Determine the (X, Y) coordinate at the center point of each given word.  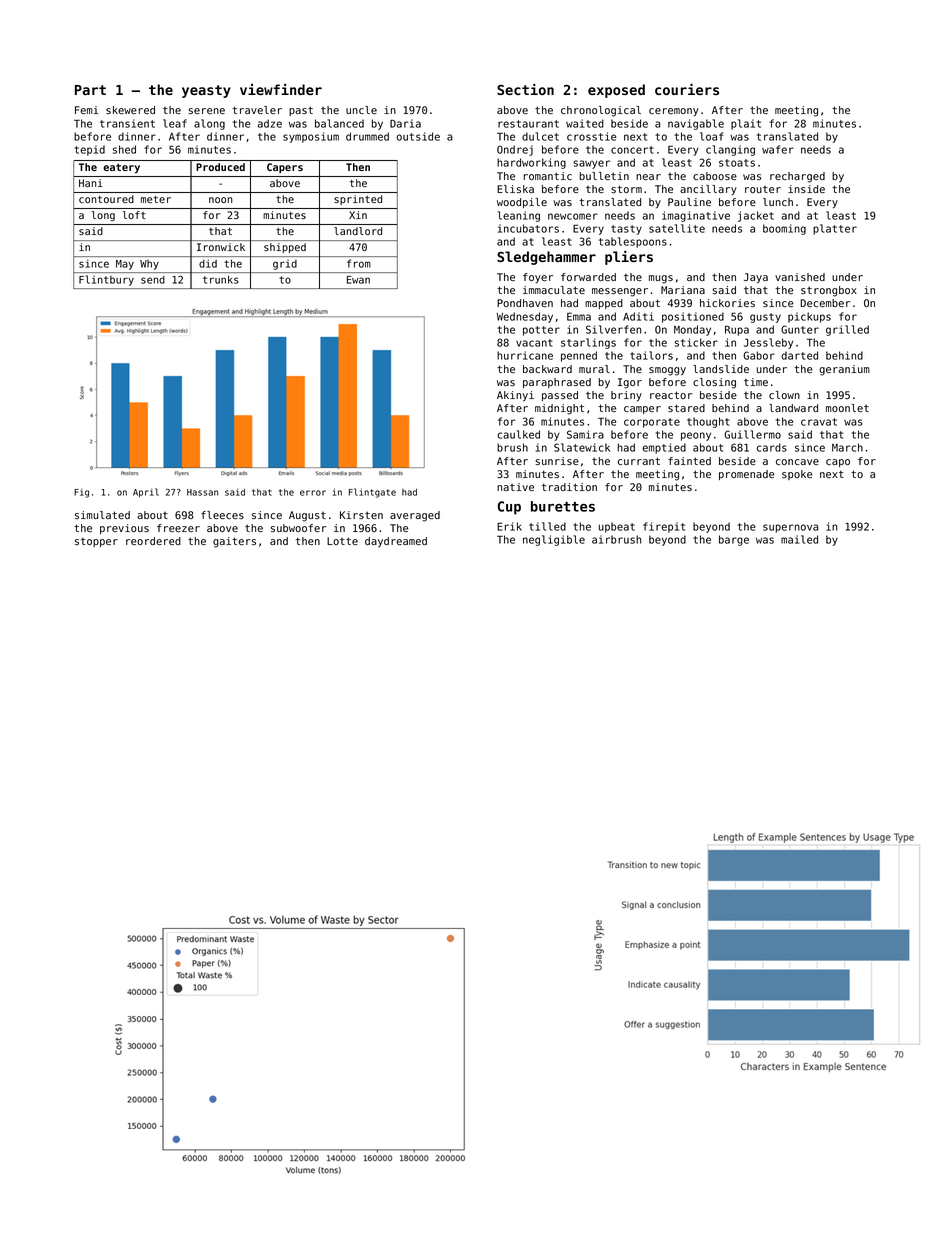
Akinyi (515, 396)
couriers (687, 89)
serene (206, 111)
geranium (844, 370)
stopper (96, 542)
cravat (819, 422)
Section (525, 89)
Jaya (756, 278)
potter (541, 331)
